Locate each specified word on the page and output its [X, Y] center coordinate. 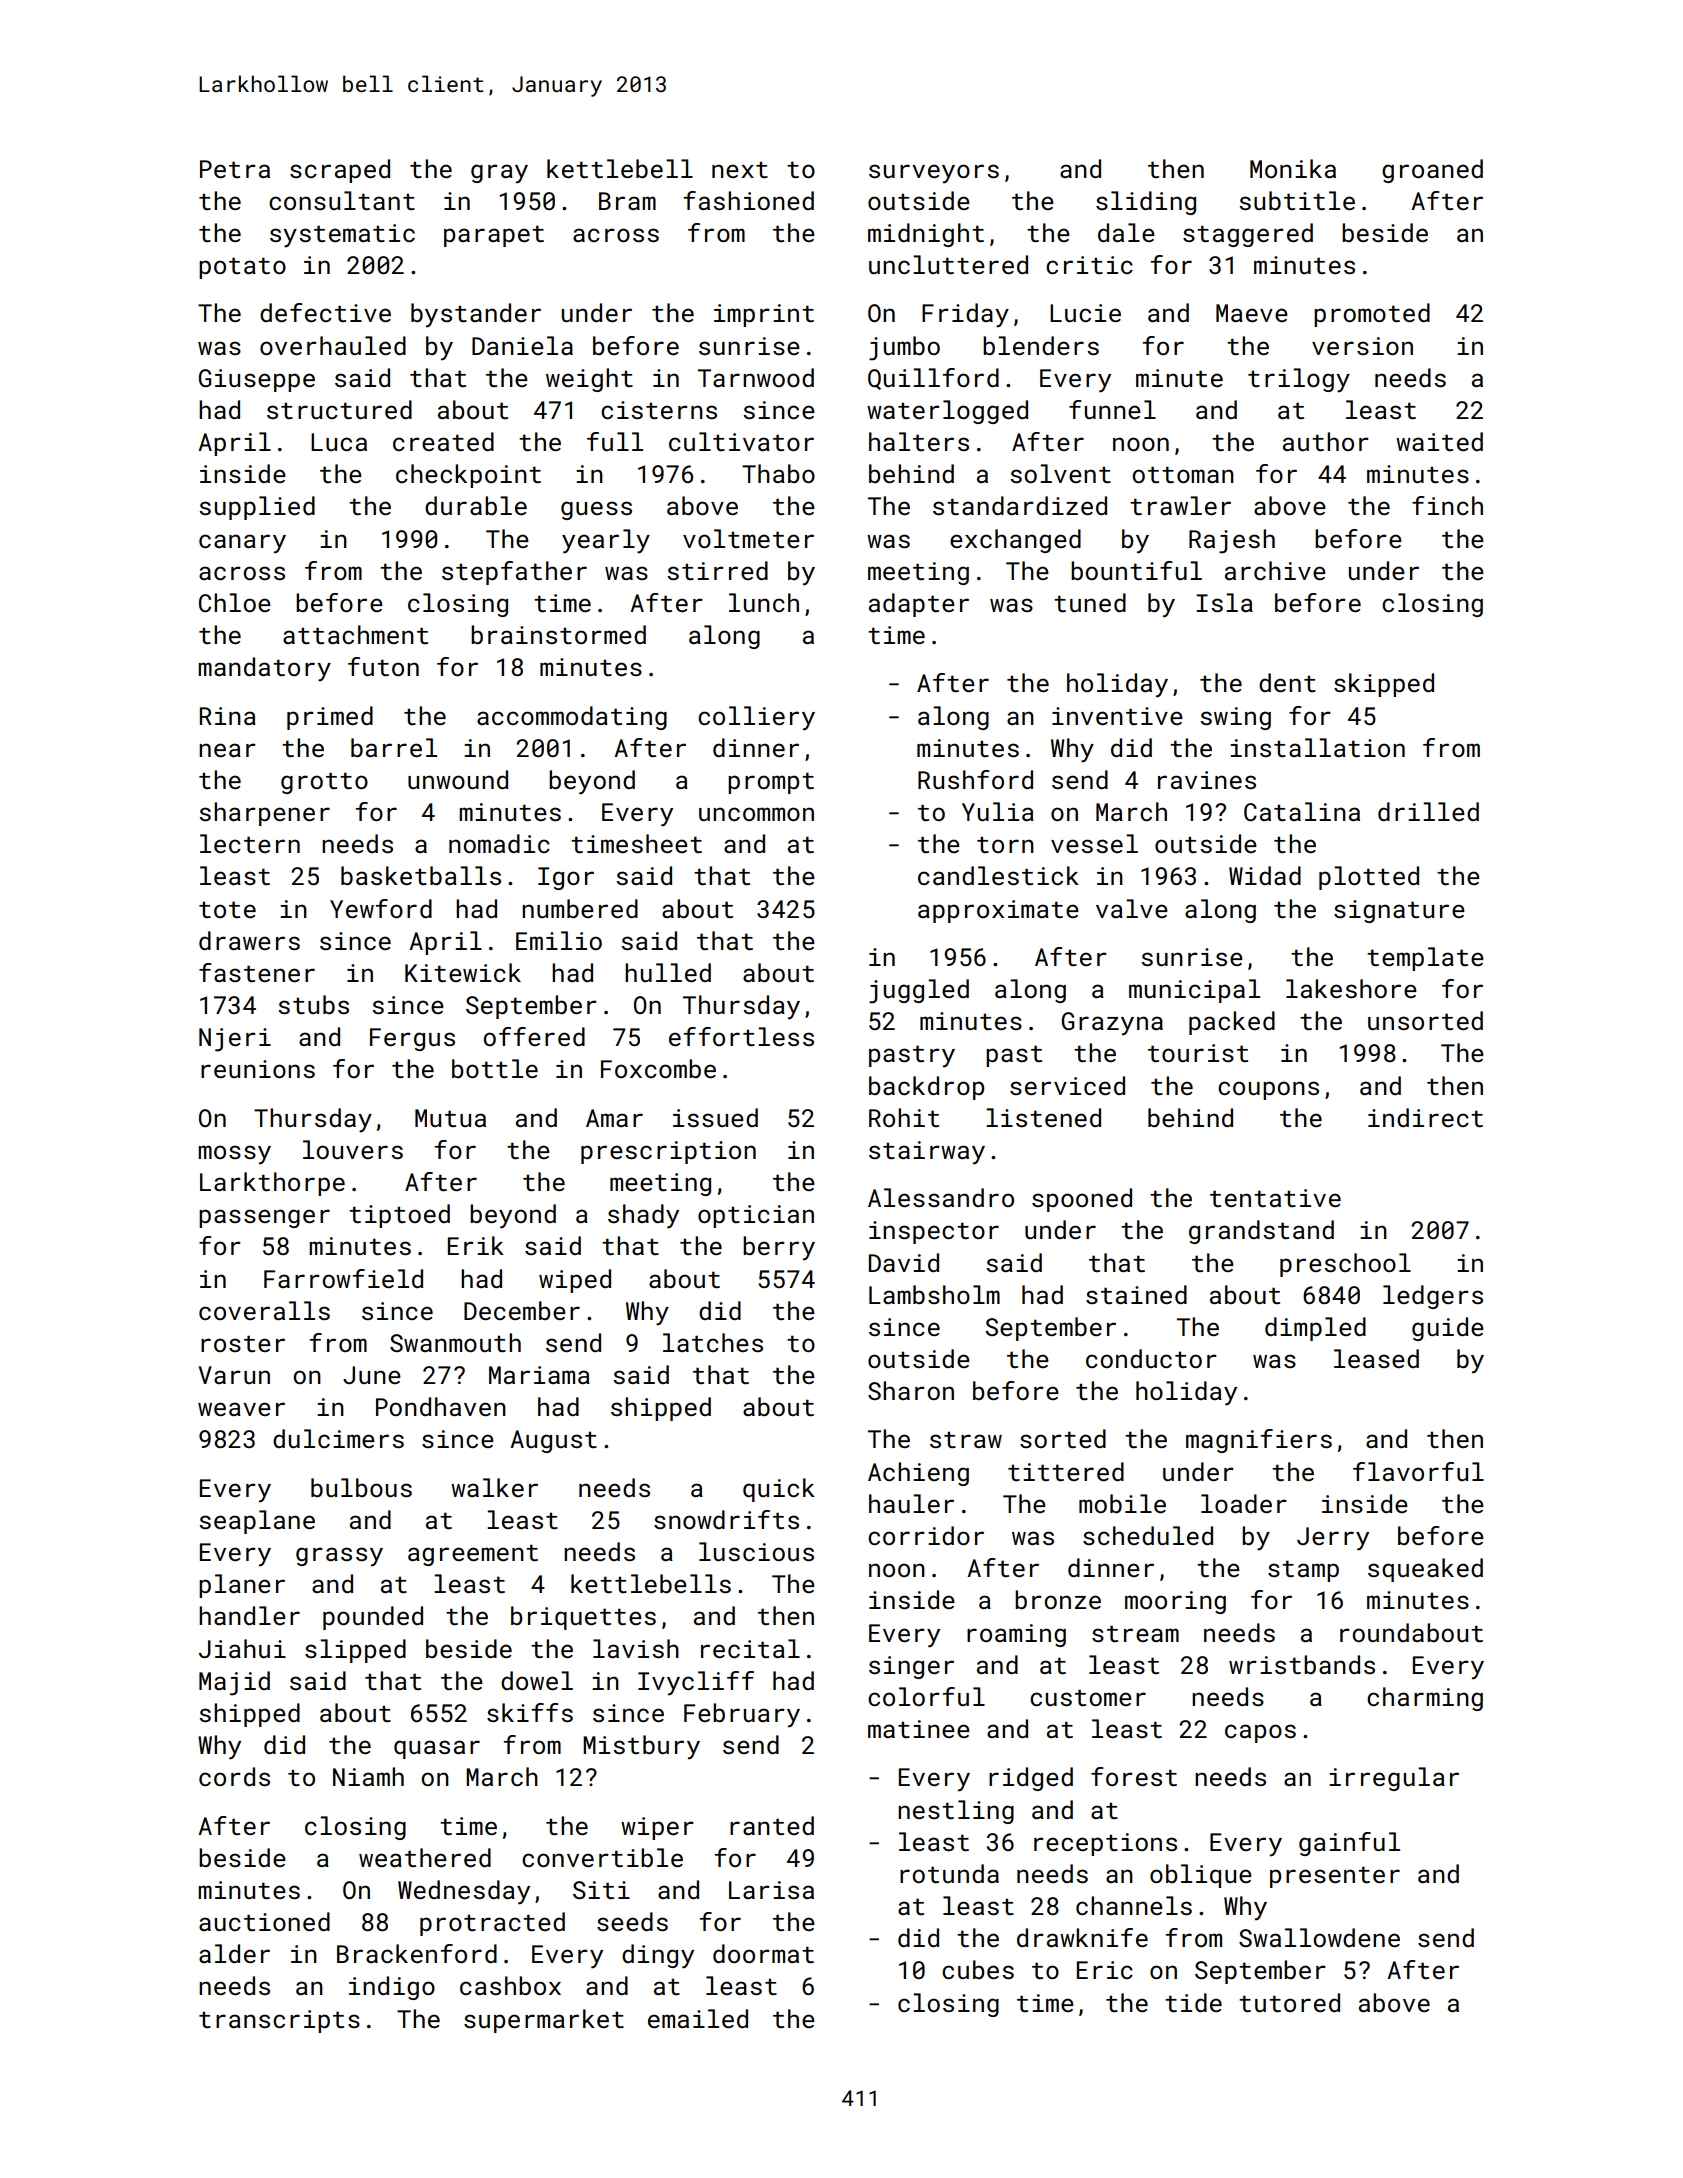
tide [1193, 2002]
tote [227, 909]
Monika [1293, 168]
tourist [1198, 1053]
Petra [235, 169]
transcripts [279, 2021]
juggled [919, 991]
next [740, 169]
